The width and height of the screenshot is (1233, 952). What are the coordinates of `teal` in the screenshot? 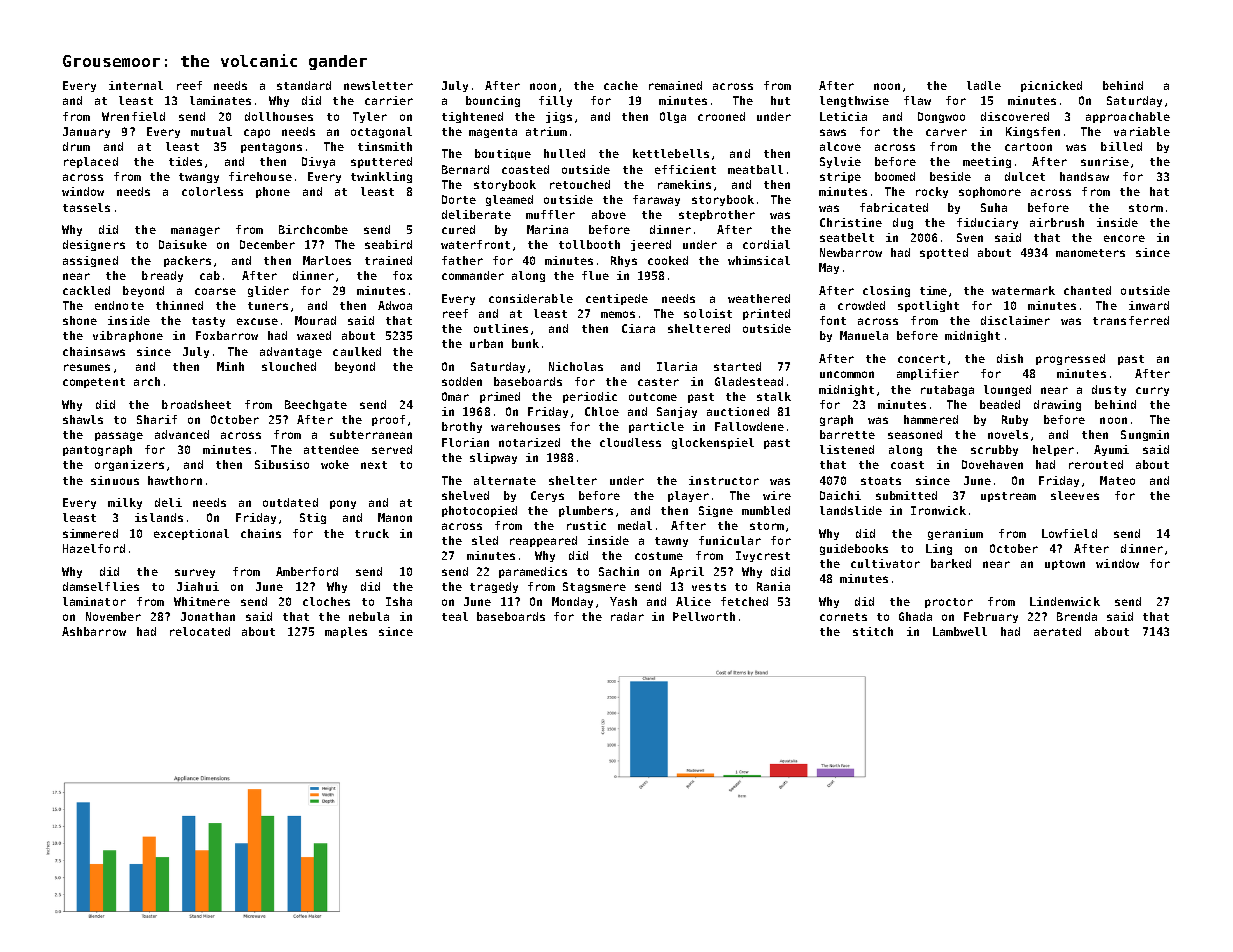 It's located at (455, 616).
